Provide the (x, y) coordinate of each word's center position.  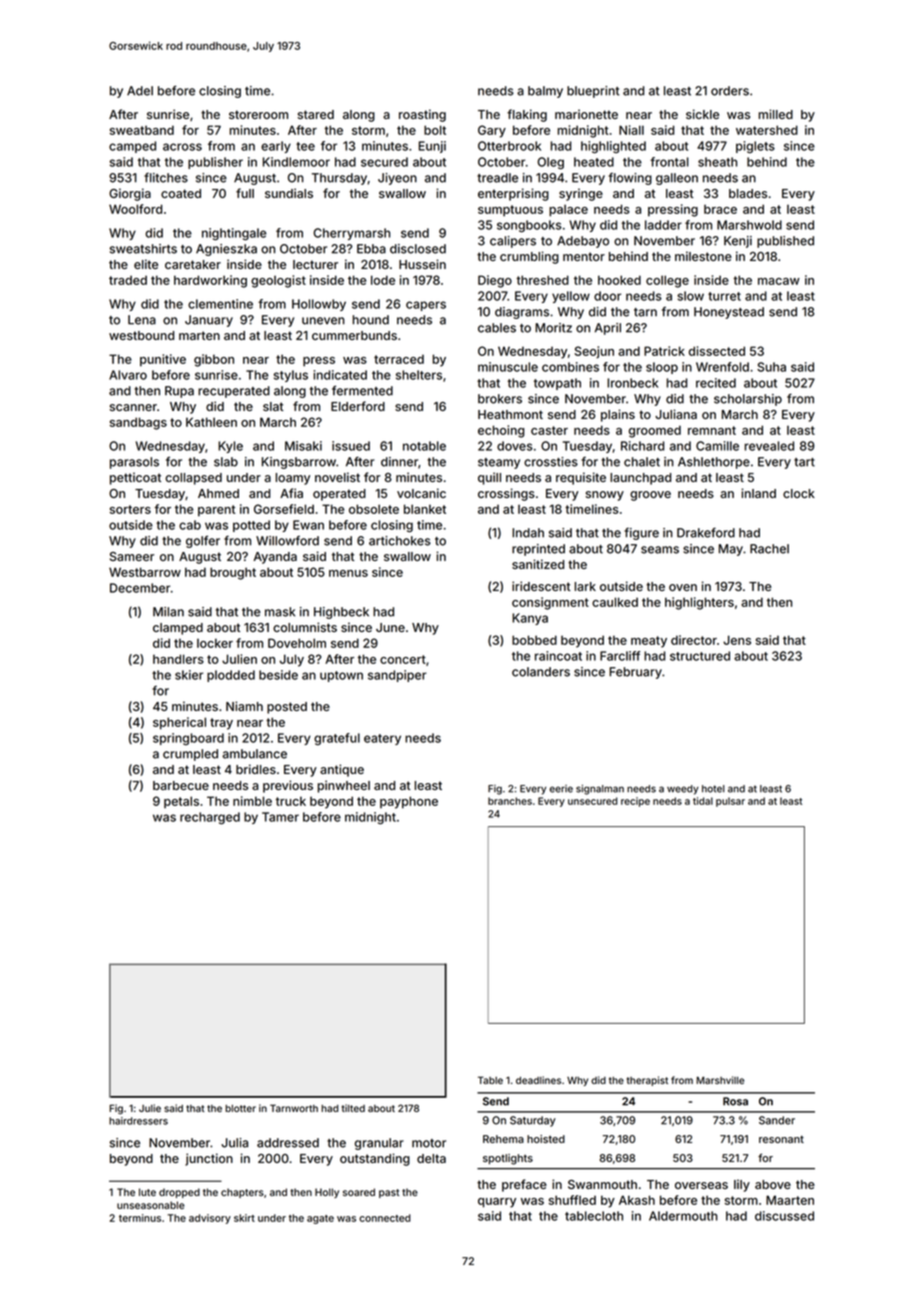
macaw (779, 281)
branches (510, 801)
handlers (178, 659)
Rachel (769, 549)
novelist (337, 477)
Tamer (280, 817)
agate (320, 1219)
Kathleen (211, 422)
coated (181, 193)
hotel (713, 789)
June (390, 627)
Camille (717, 446)
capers (426, 306)
